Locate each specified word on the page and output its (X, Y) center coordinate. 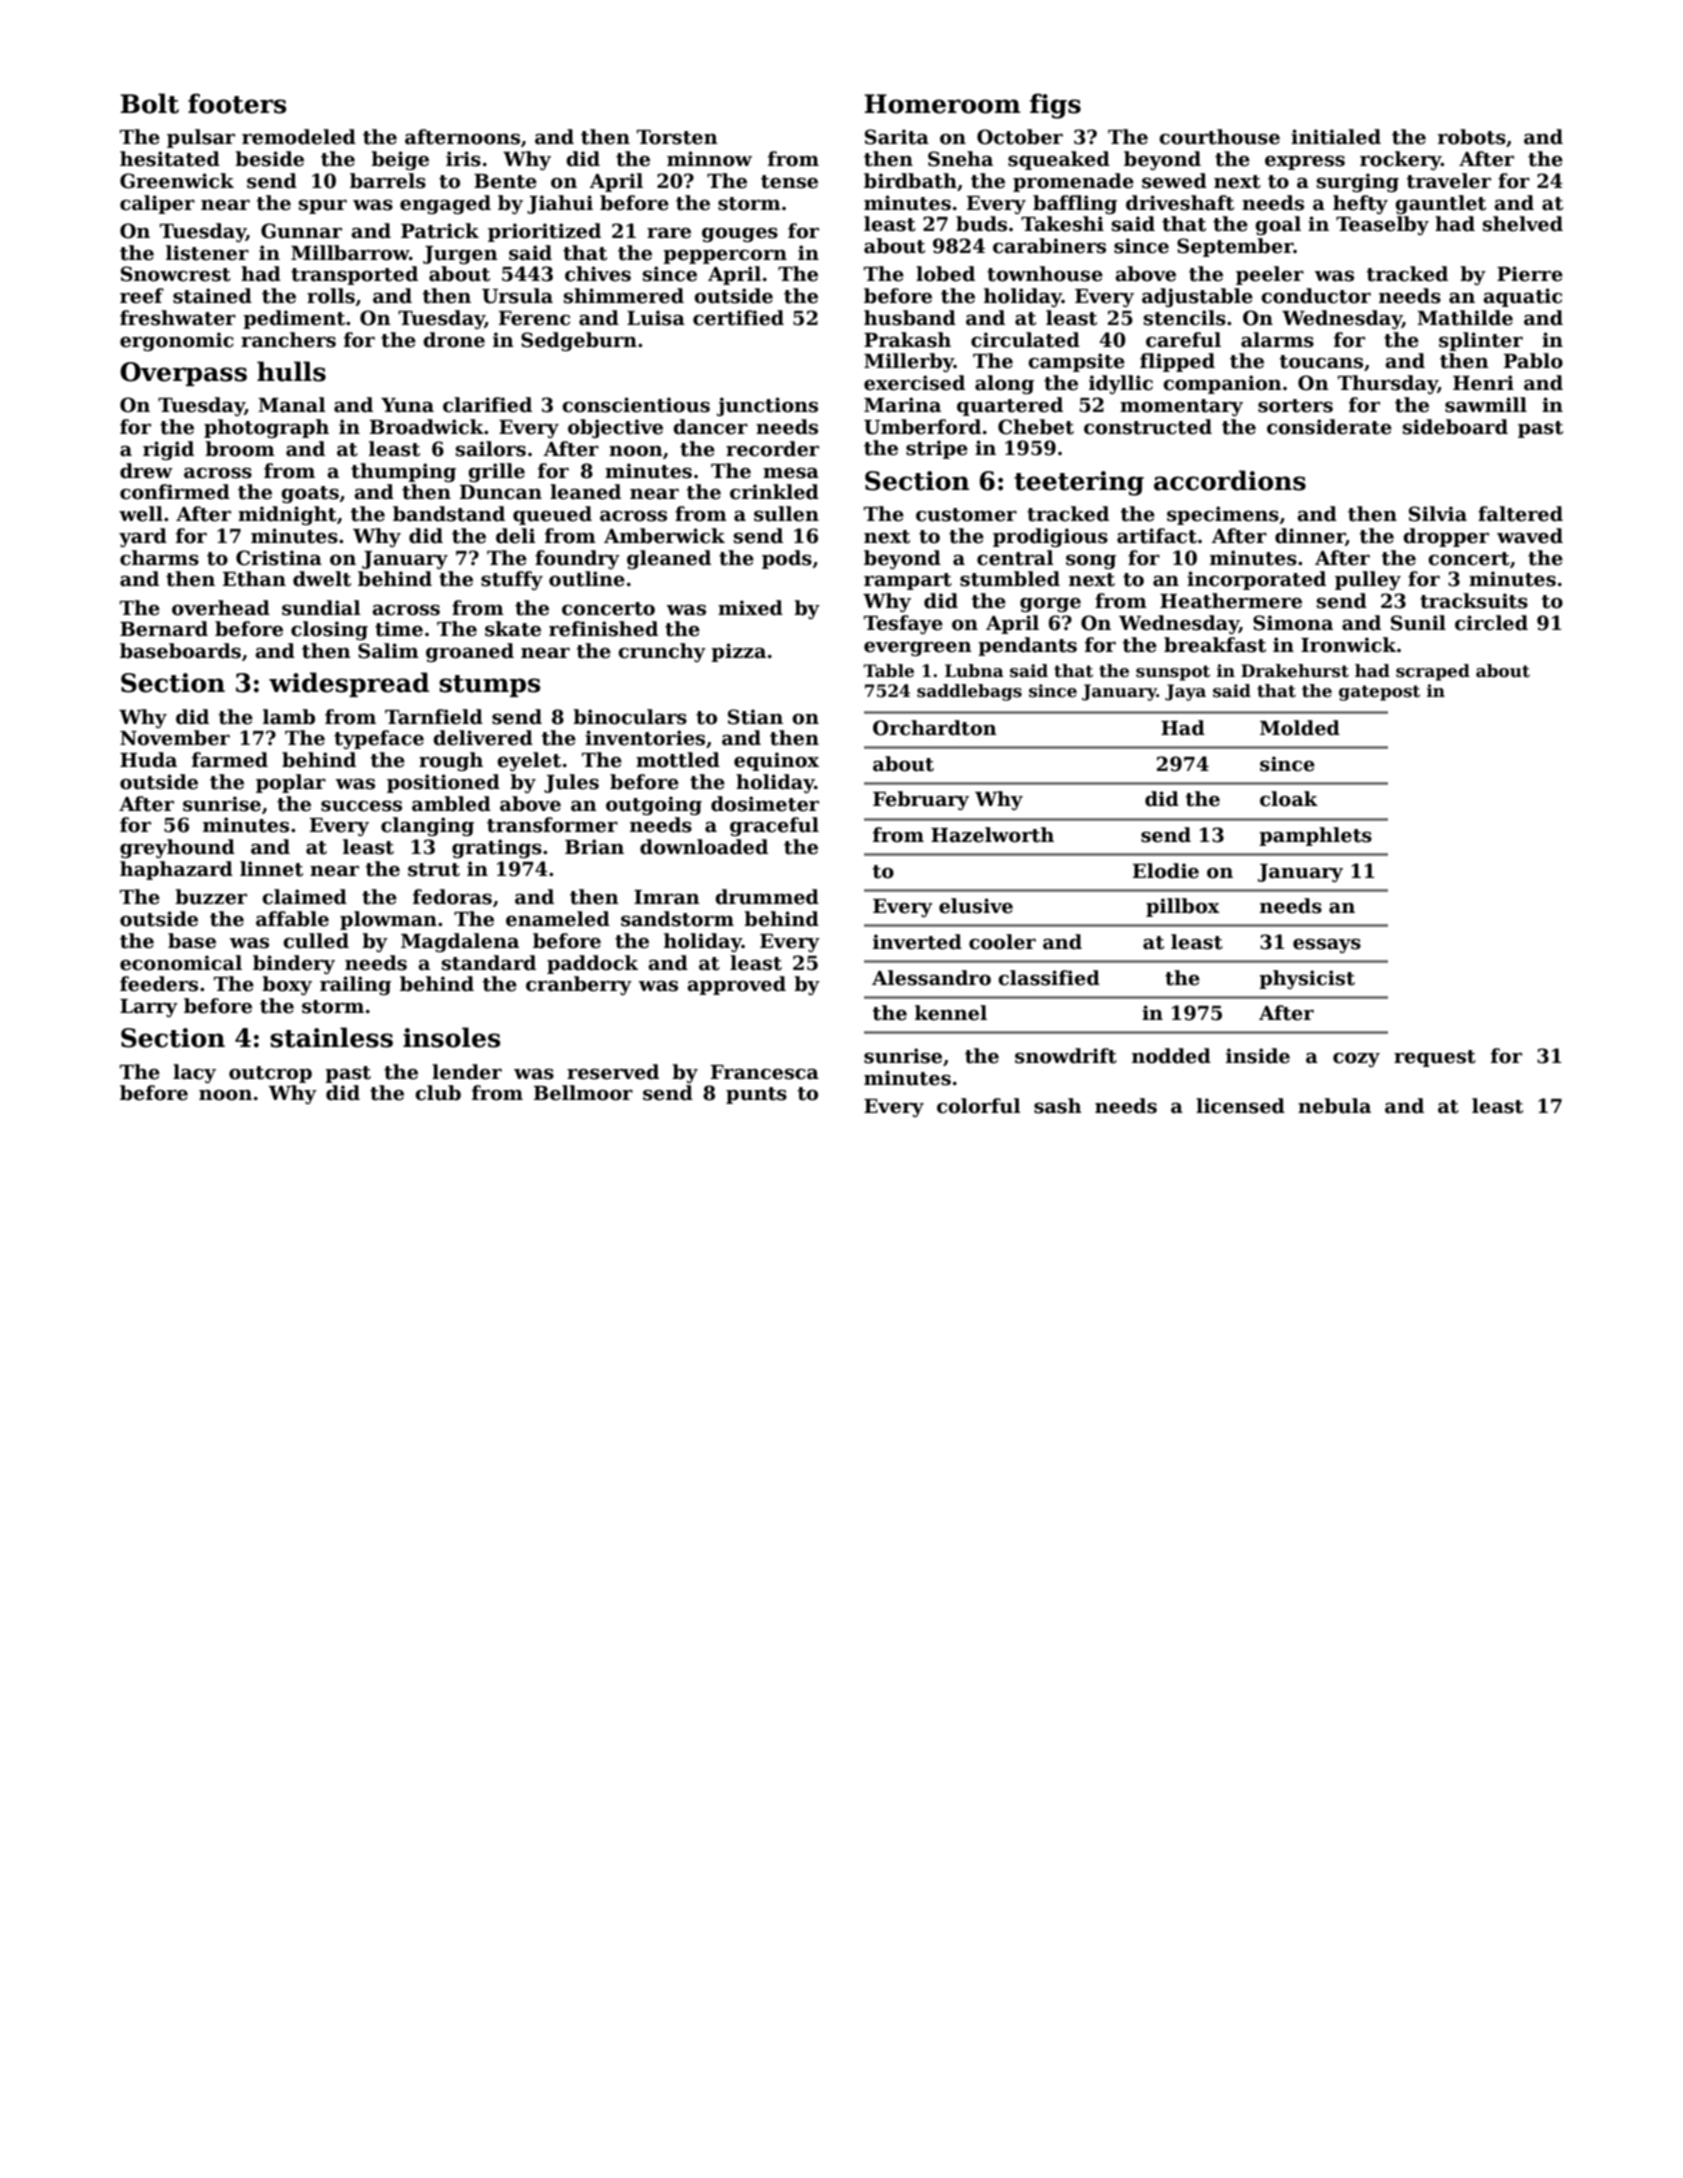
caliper (157, 204)
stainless (331, 1037)
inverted (917, 942)
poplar (291, 783)
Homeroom (942, 104)
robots (1472, 137)
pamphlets (1315, 836)
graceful (774, 826)
